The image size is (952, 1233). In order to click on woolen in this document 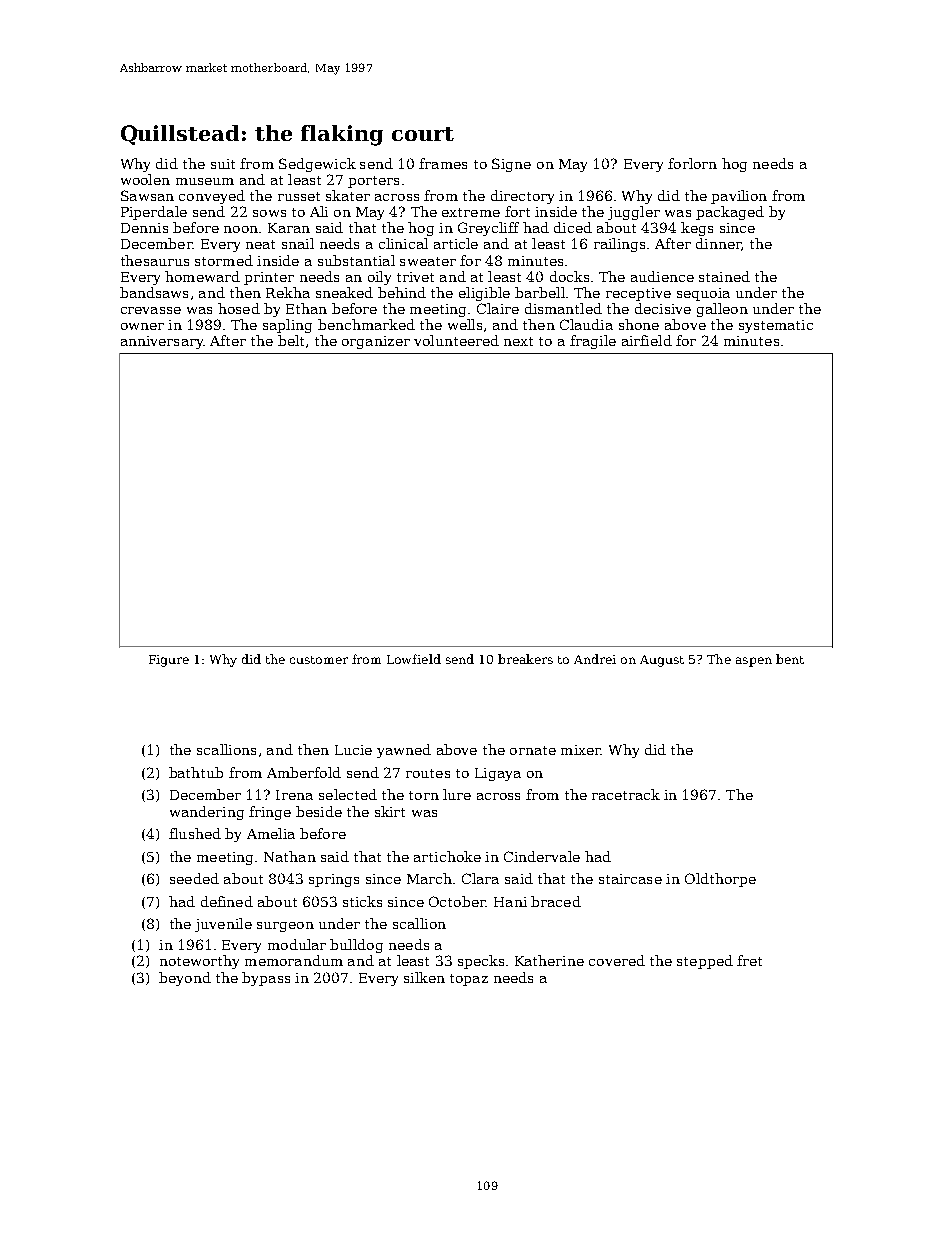, I will do `click(145, 179)`.
